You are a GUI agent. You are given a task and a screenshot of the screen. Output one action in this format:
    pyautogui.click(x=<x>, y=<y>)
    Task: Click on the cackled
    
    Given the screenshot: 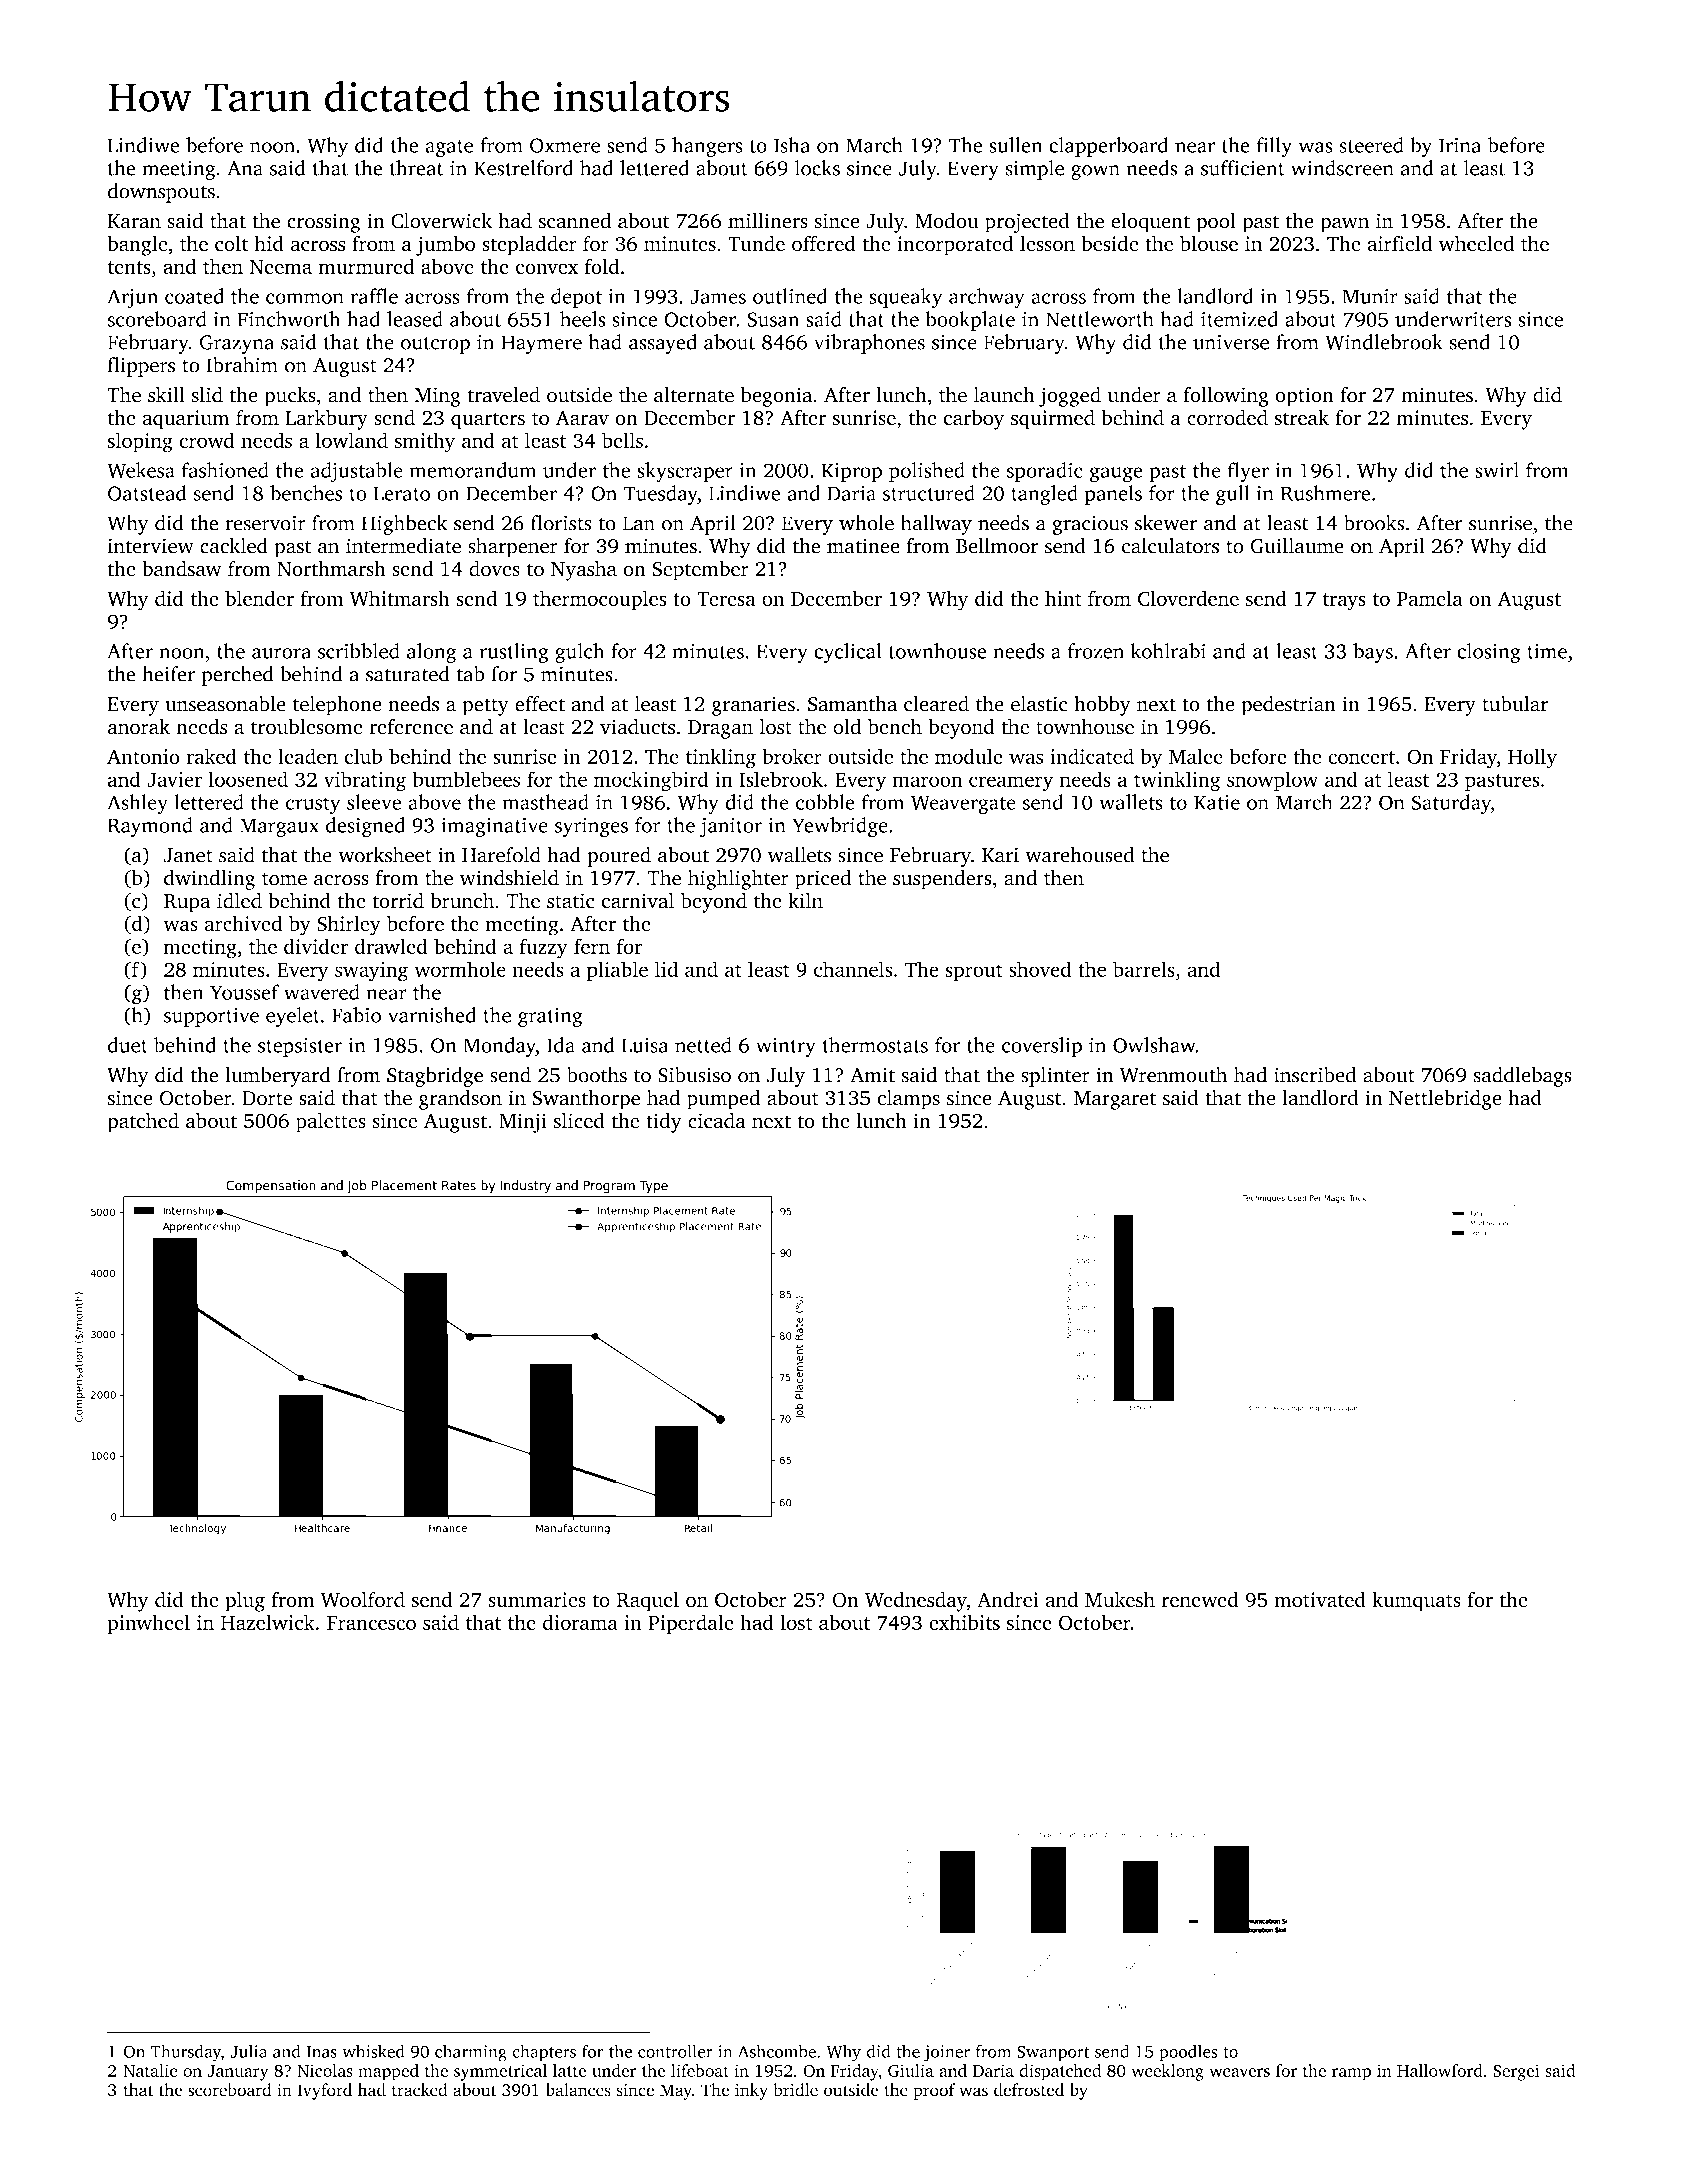 What is the action you would take?
    pyautogui.click(x=234, y=546)
